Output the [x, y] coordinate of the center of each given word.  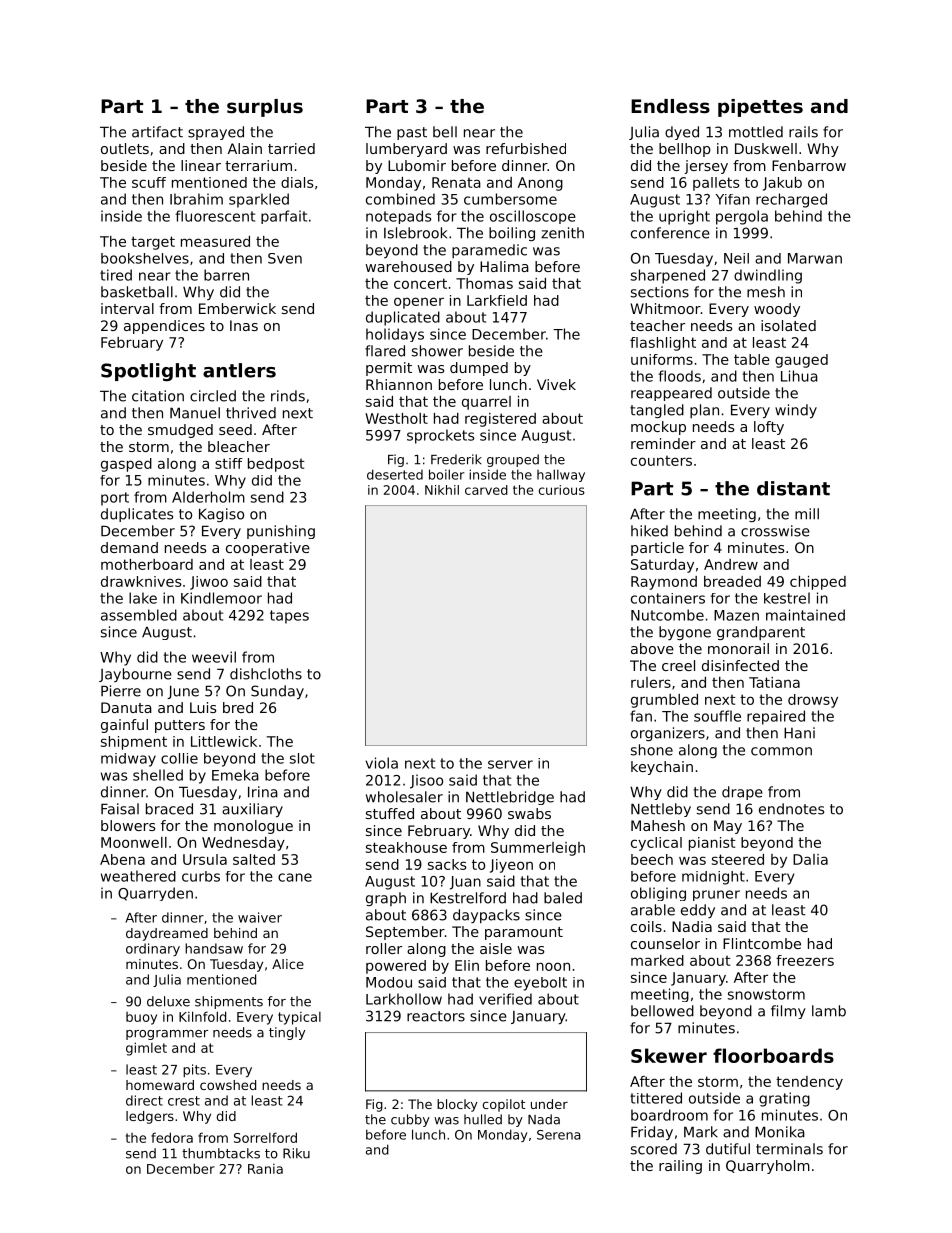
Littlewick [224, 741]
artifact [157, 132]
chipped [818, 583]
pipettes [760, 108]
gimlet [146, 1049]
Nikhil [442, 490]
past [412, 133]
